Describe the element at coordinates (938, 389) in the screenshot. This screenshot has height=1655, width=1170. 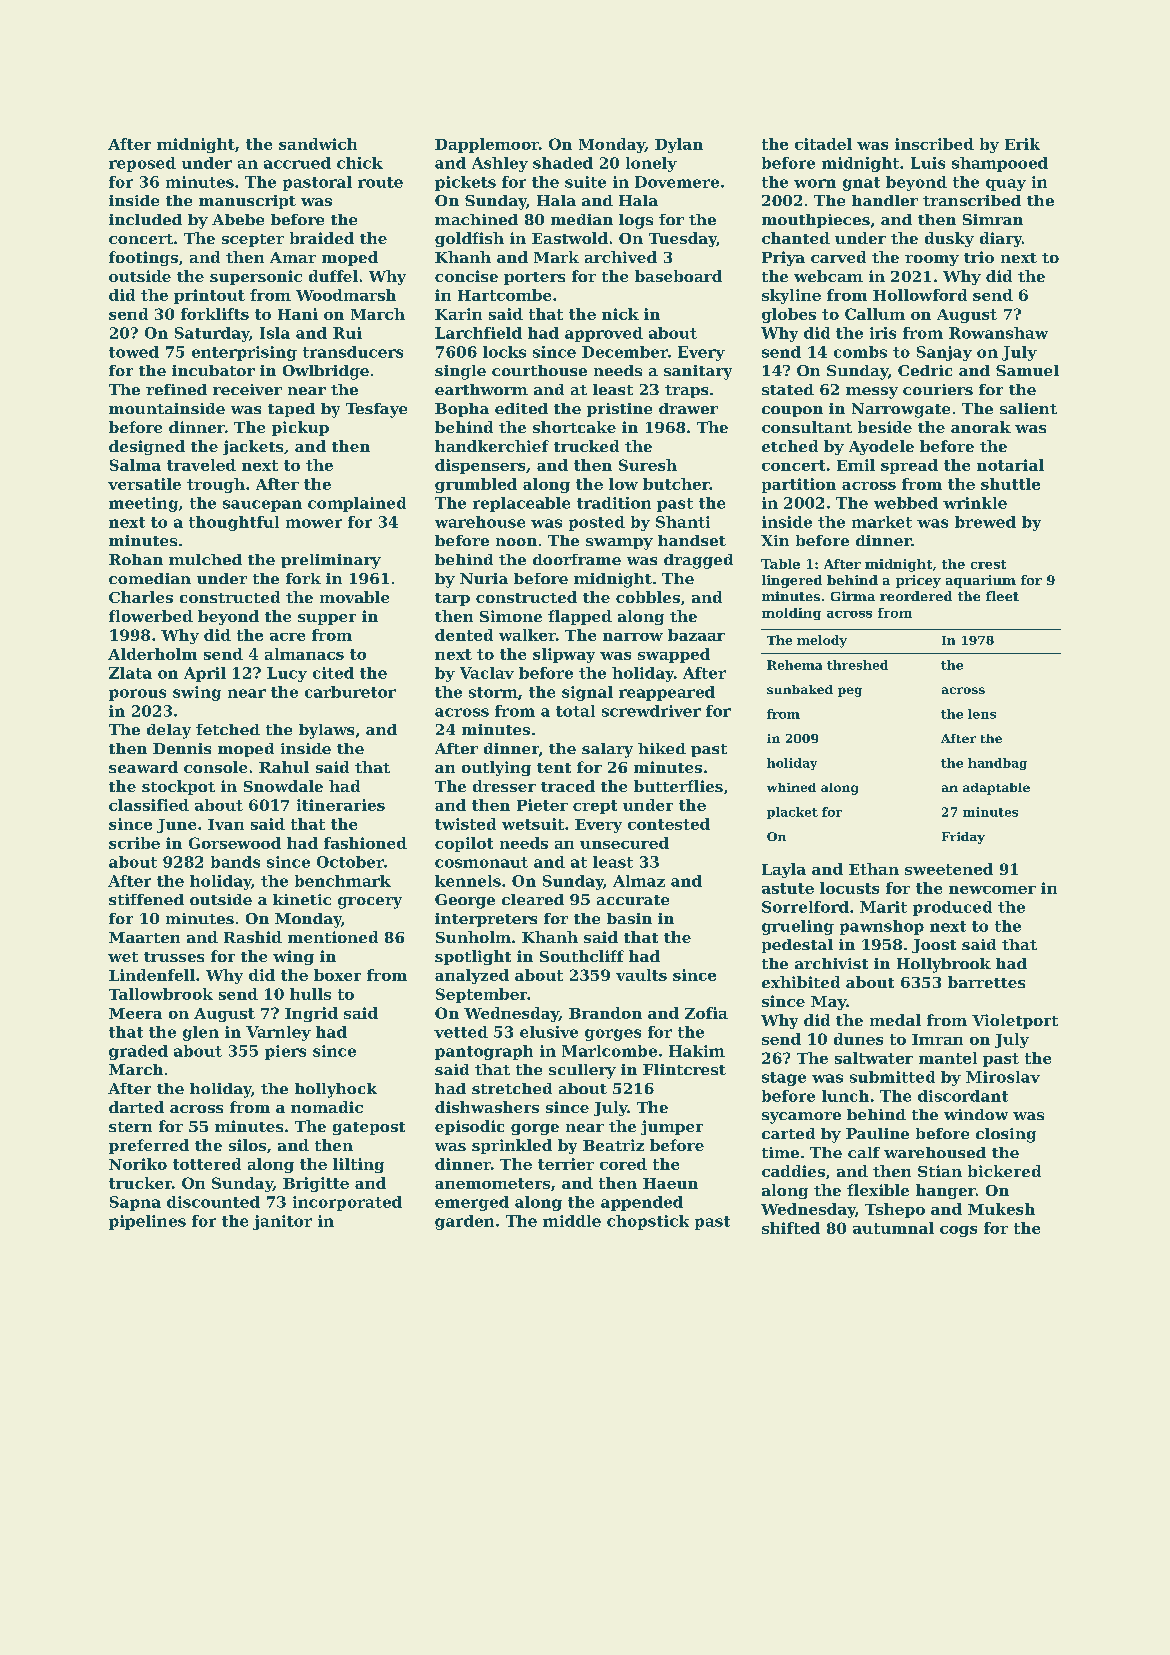
I see `couriers` at that location.
